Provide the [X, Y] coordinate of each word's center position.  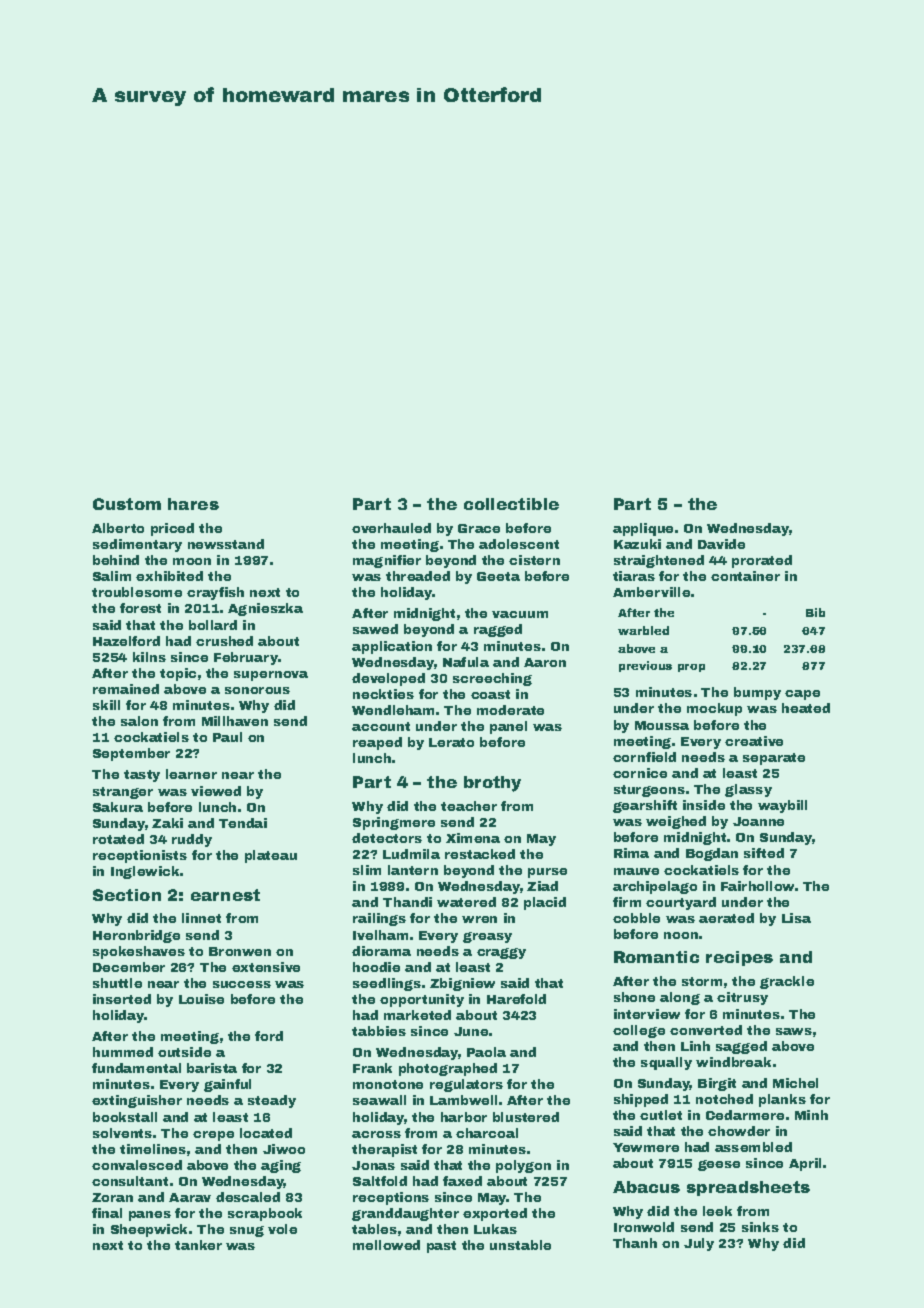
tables [374, 1229]
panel [508, 727]
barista [212, 1068]
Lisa [796, 918]
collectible [511, 504]
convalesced [137, 1165]
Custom [127, 504]
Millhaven [235, 721]
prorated [762, 561]
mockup [714, 709]
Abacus [646, 1187]
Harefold [516, 999]
